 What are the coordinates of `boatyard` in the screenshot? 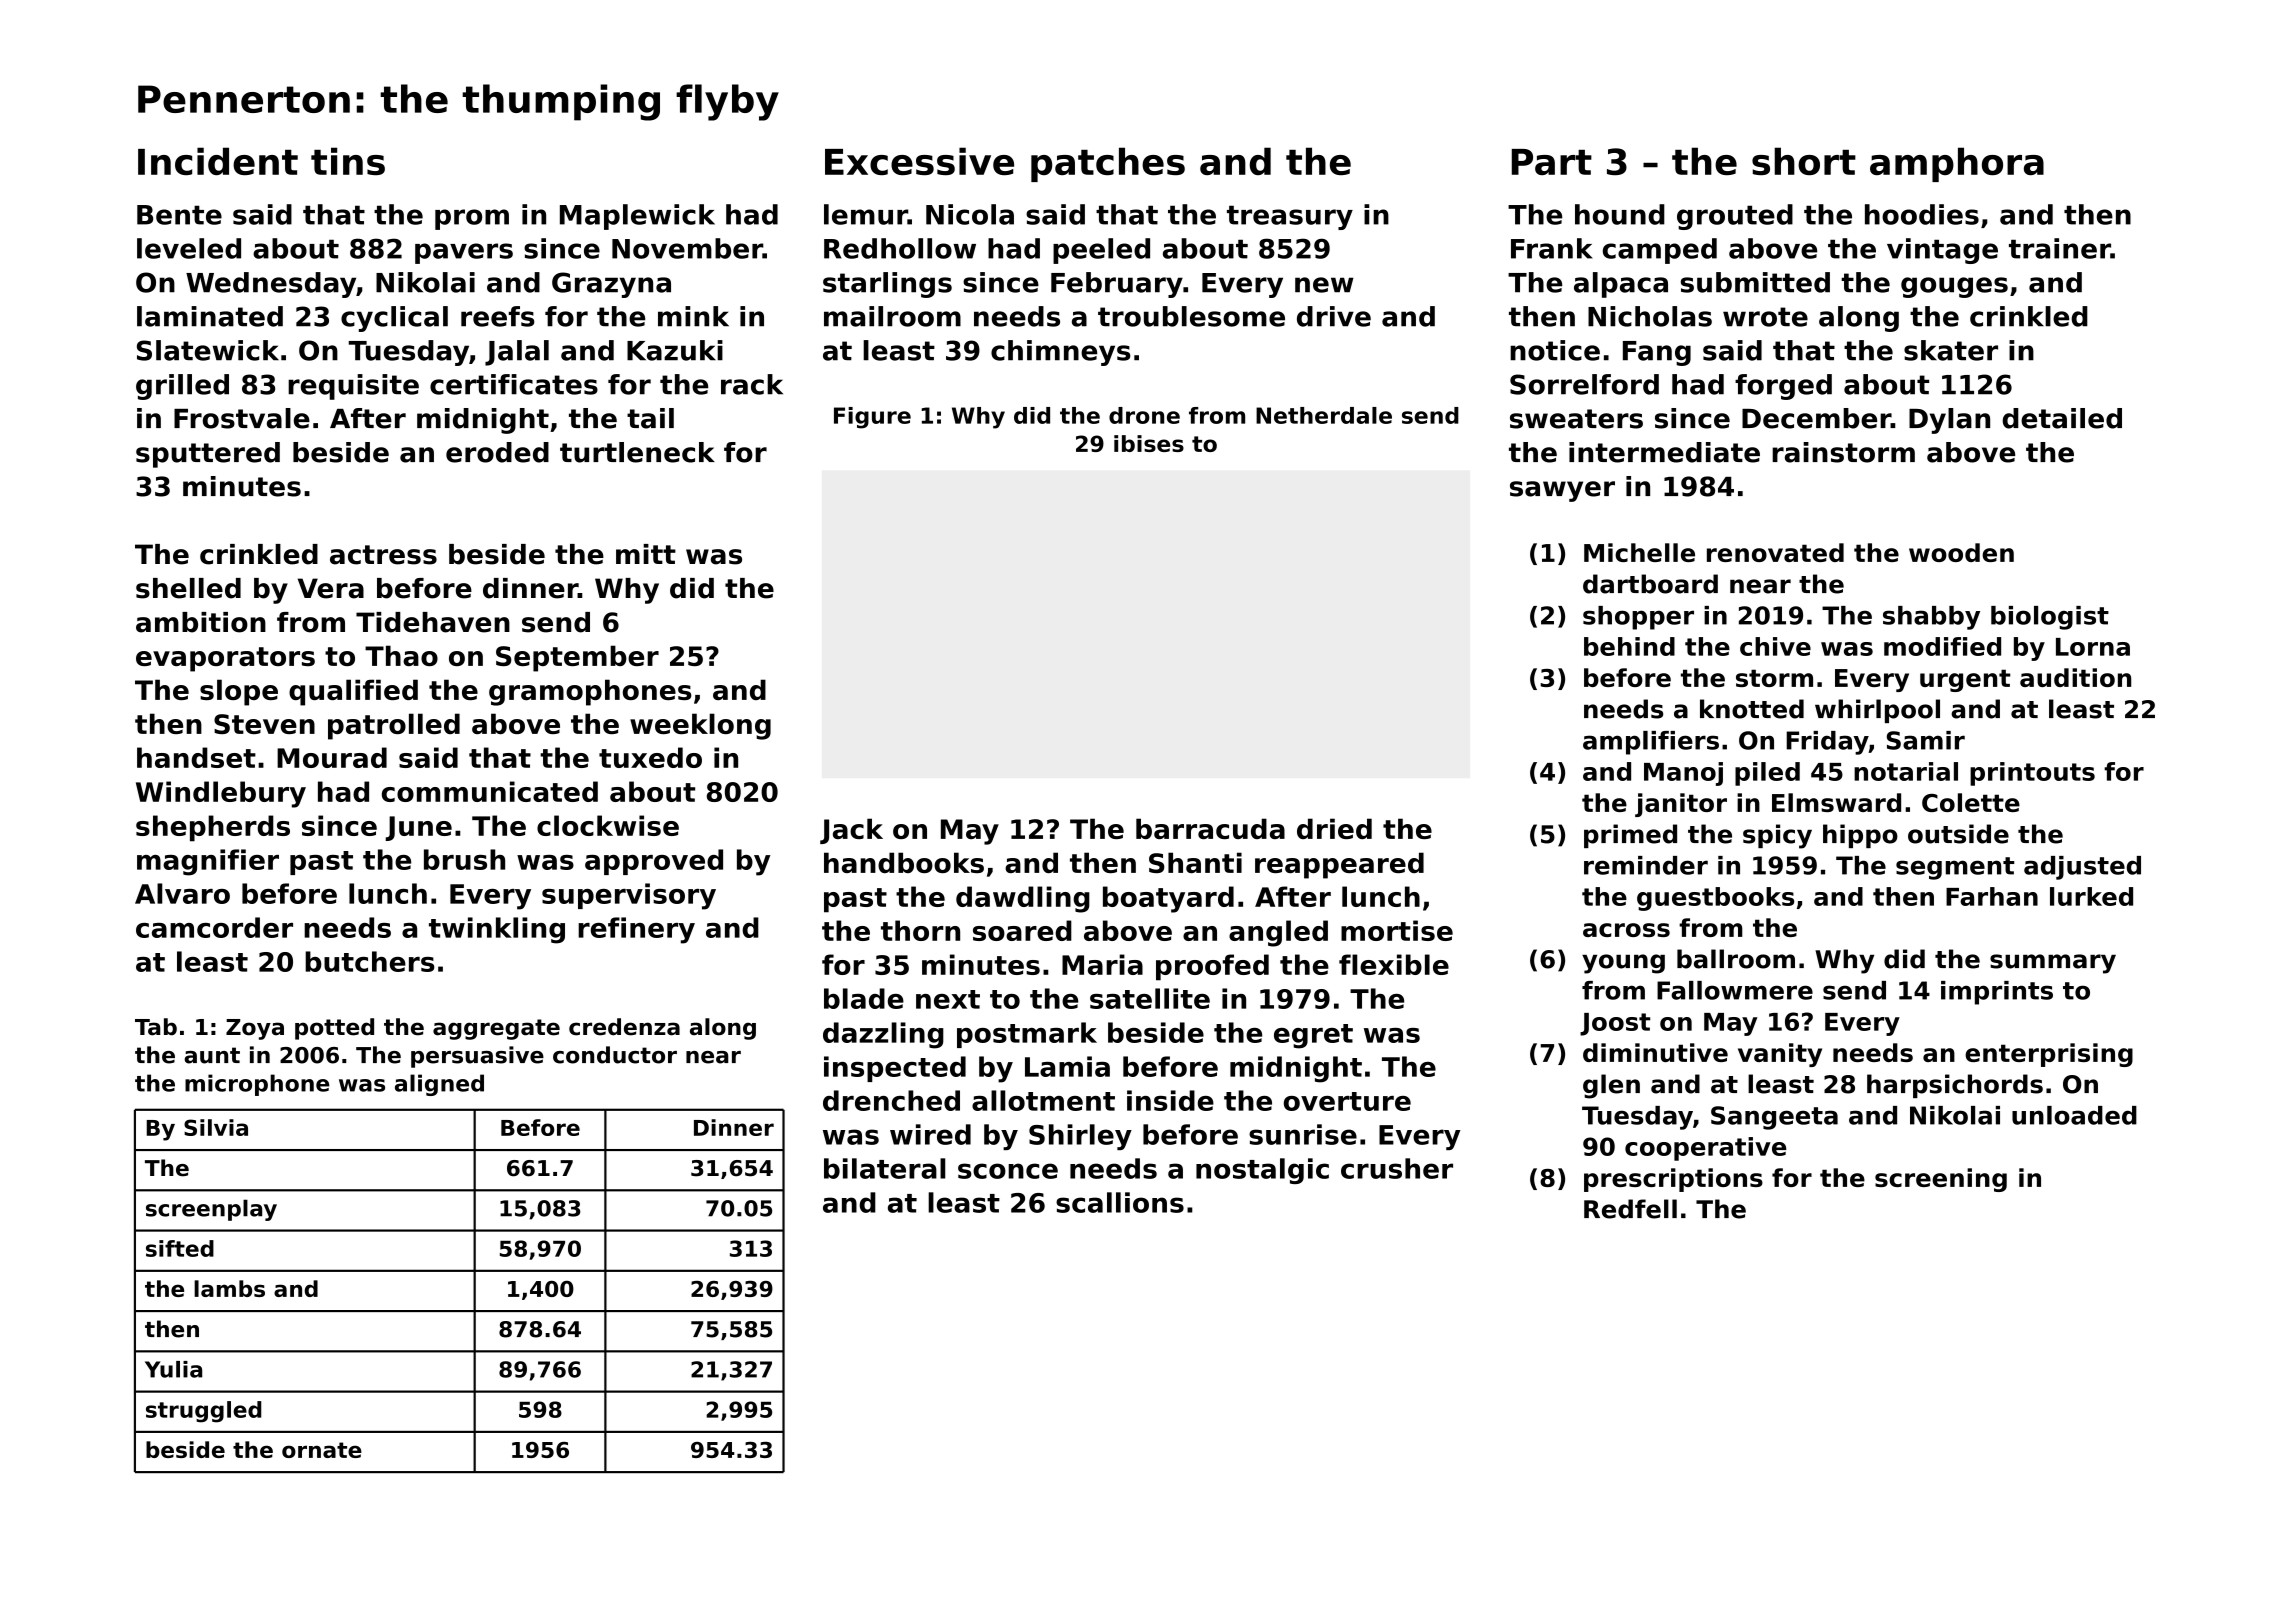 It's located at (1168, 899).
